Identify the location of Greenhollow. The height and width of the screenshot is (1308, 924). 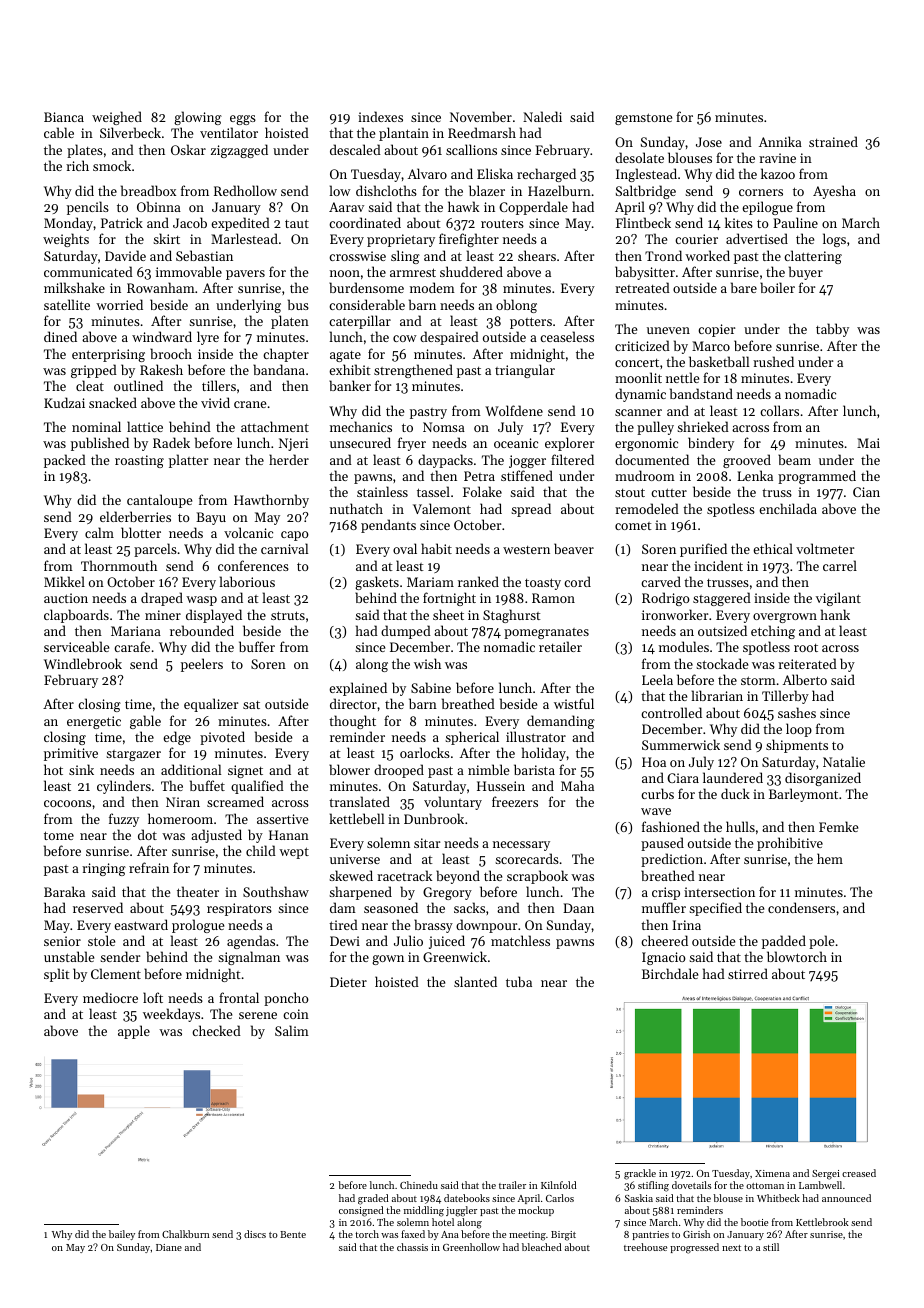
(471, 1247).
